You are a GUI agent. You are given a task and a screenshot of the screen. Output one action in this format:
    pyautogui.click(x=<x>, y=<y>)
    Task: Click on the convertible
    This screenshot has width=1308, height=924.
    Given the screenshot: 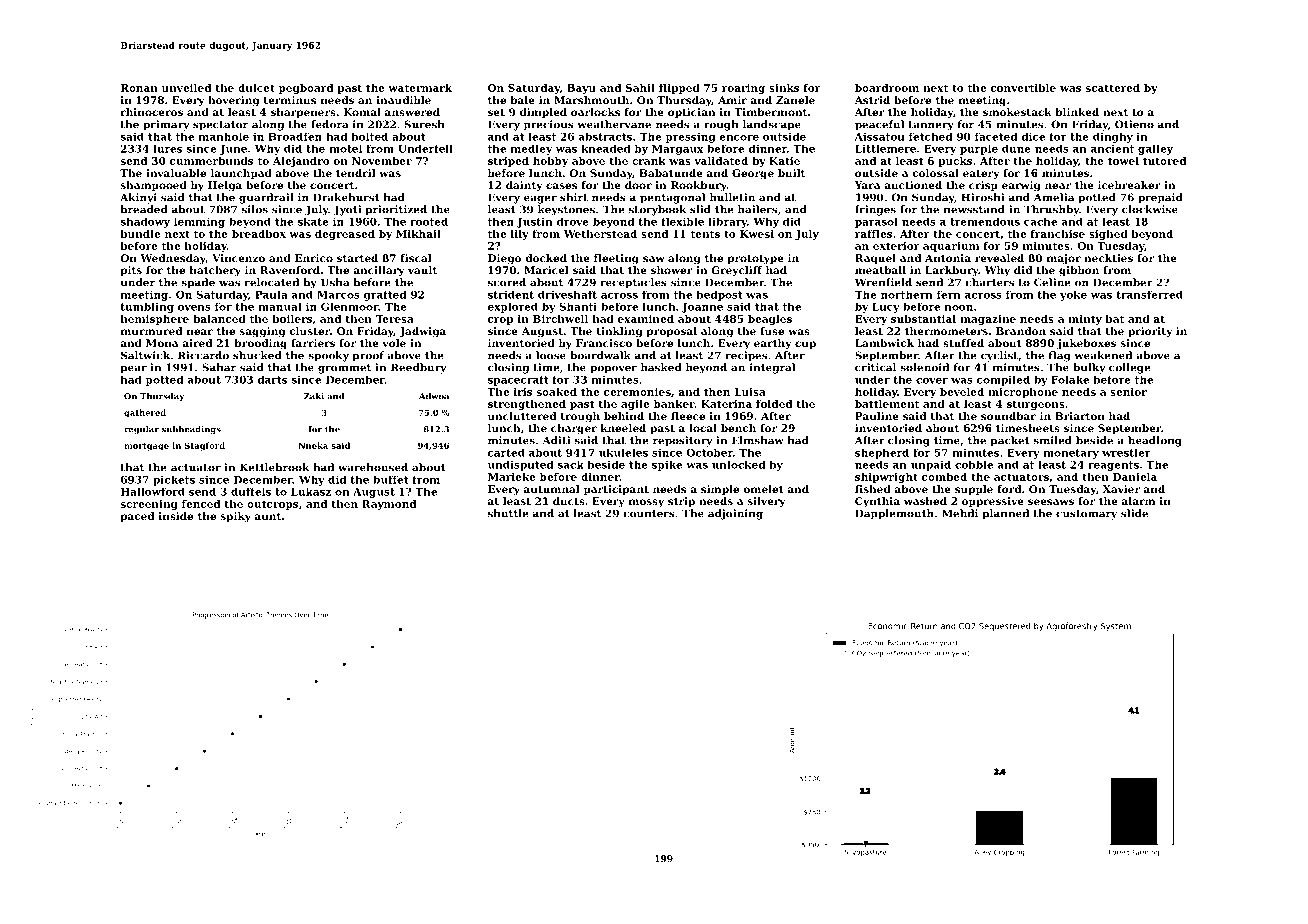 What is the action you would take?
    pyautogui.click(x=1023, y=88)
